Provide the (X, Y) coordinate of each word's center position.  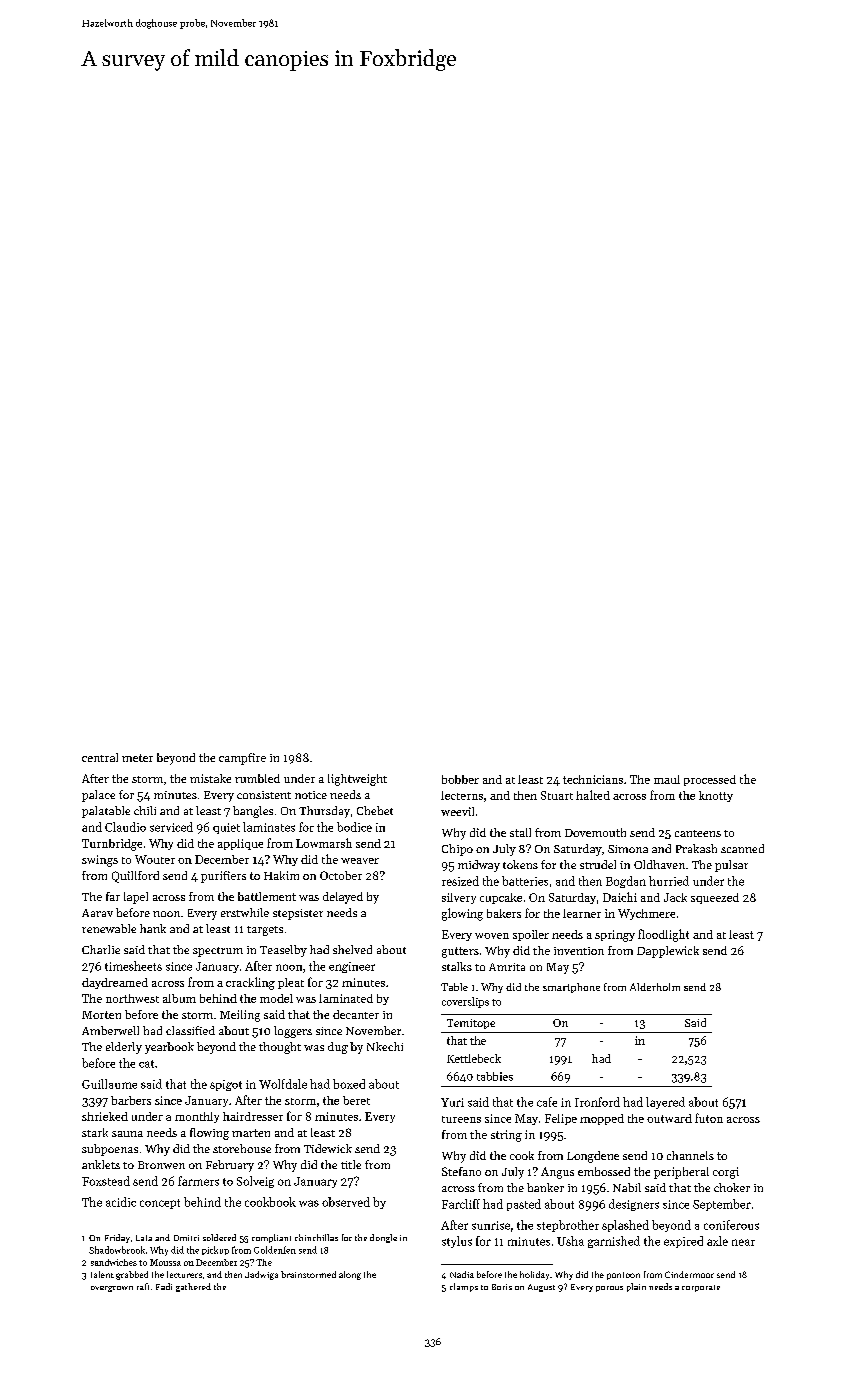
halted (593, 795)
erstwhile (245, 912)
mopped (602, 1119)
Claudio (125, 827)
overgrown (112, 1289)
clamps (464, 1287)
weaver (360, 861)
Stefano (461, 1171)
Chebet (375, 810)
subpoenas (110, 1150)
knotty (716, 796)
